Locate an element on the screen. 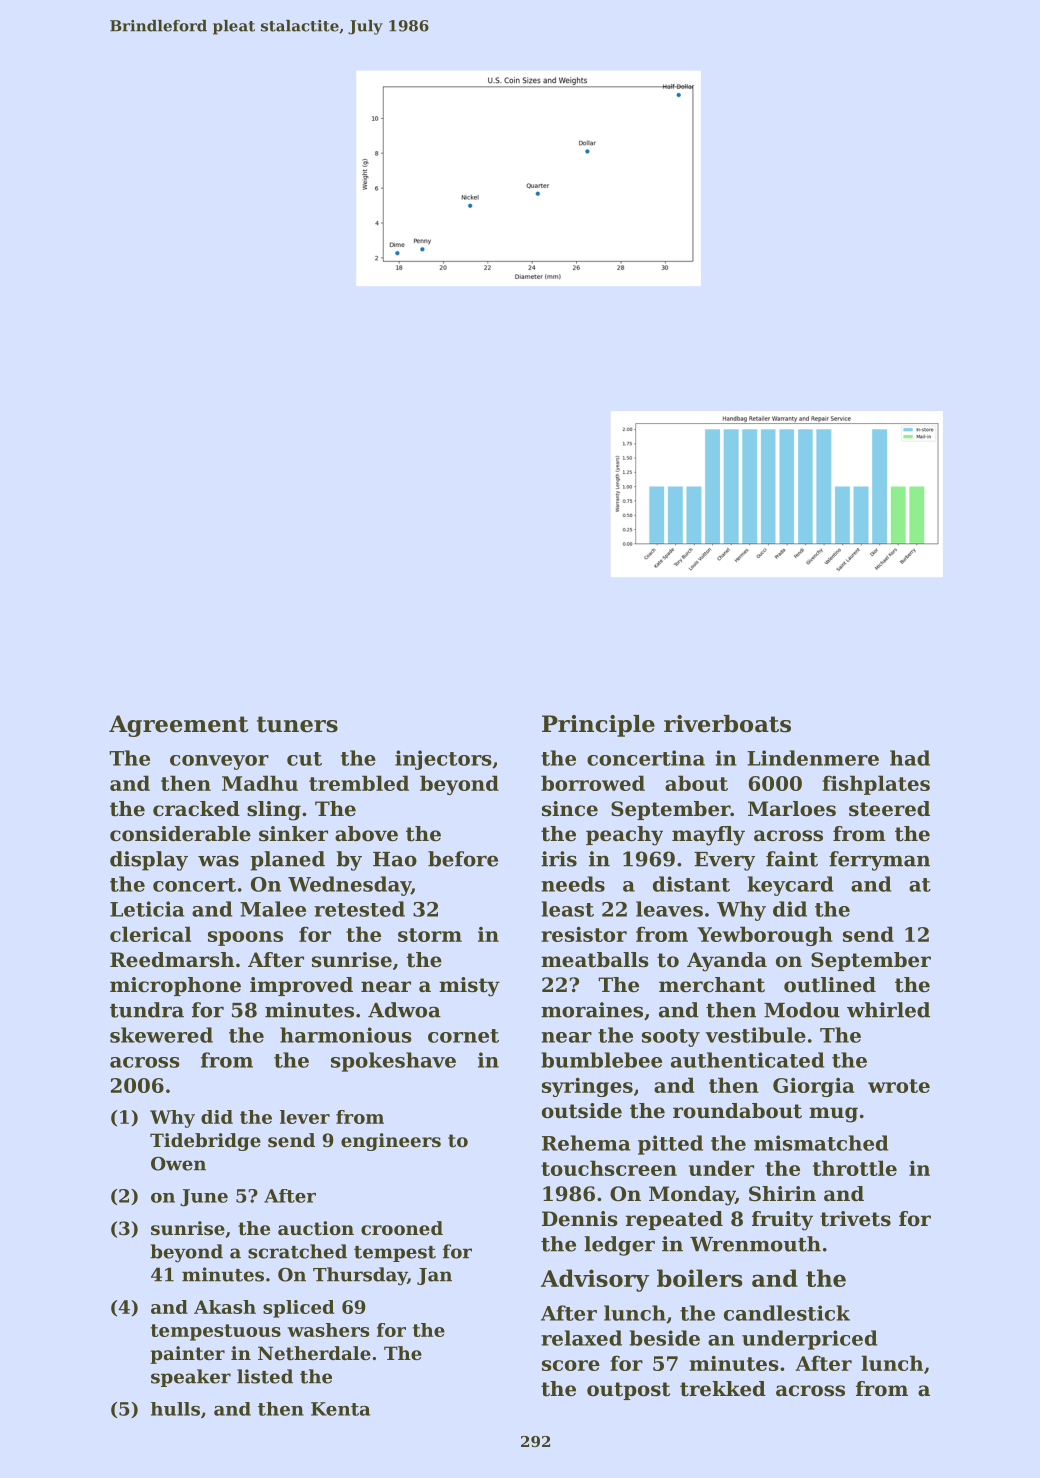  Owen is located at coordinates (178, 1163).
